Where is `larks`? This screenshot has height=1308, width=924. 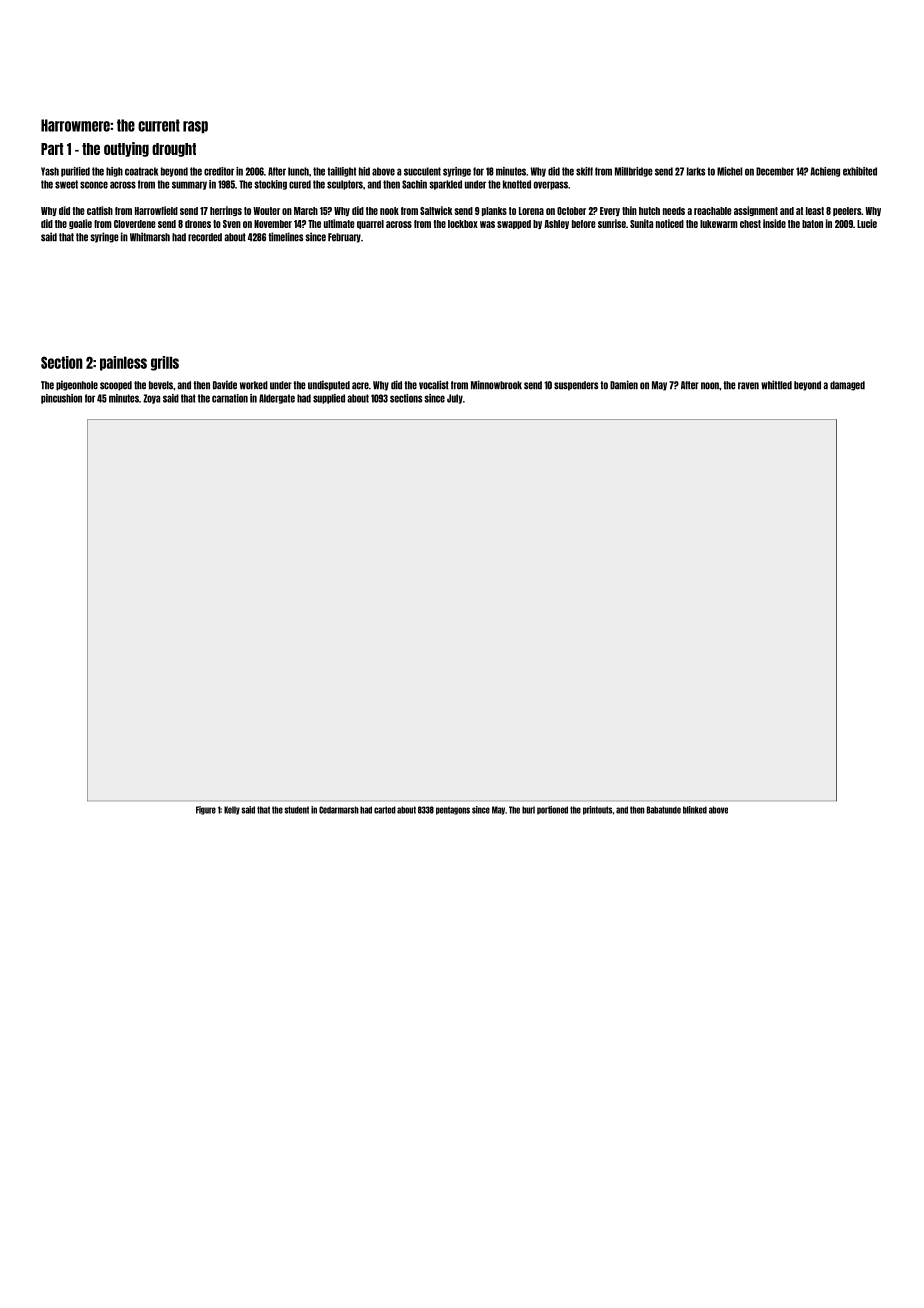
larks is located at coordinates (696, 171).
